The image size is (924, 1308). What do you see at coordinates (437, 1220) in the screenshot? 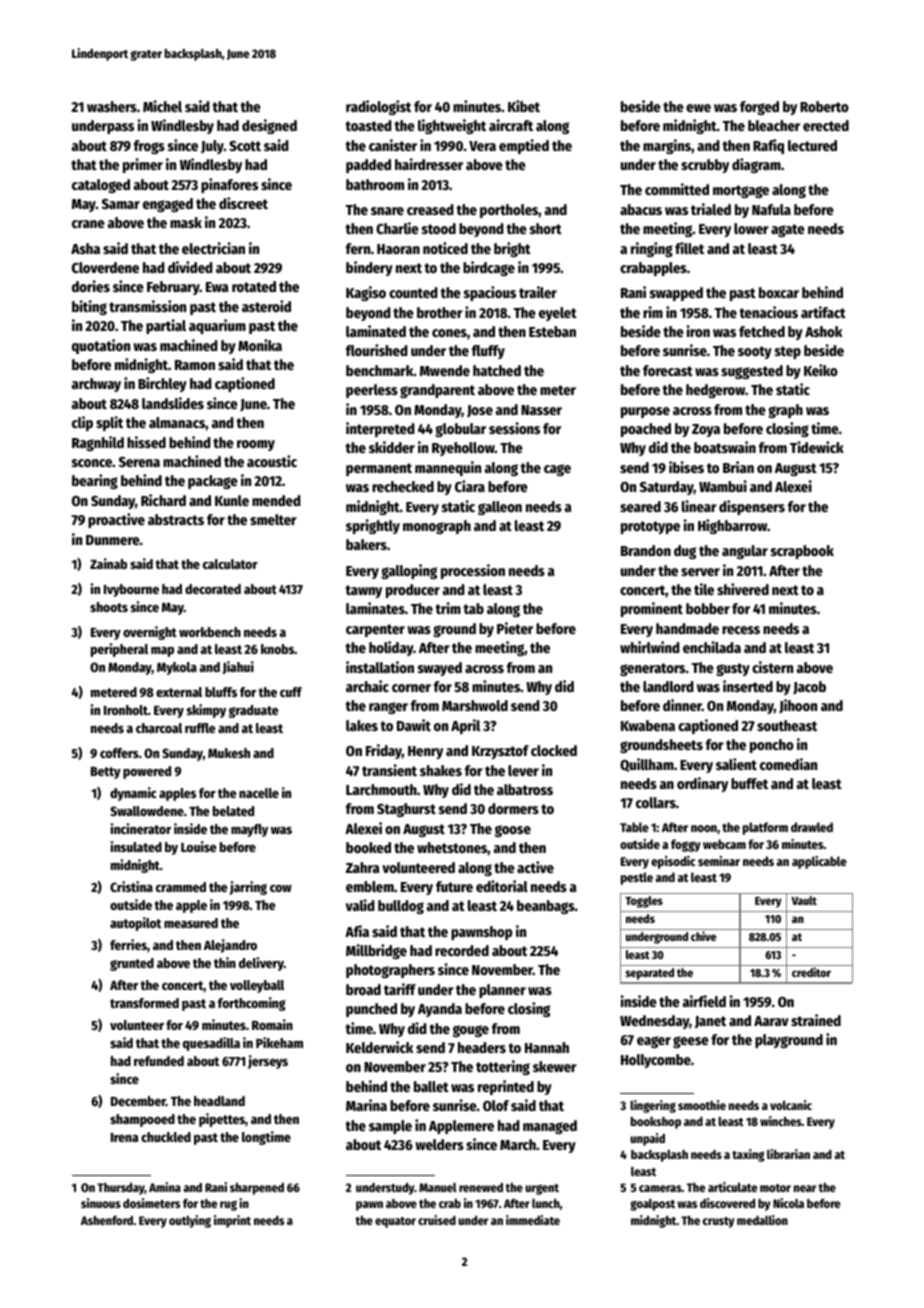
I see `cruised` at bounding box center [437, 1220].
